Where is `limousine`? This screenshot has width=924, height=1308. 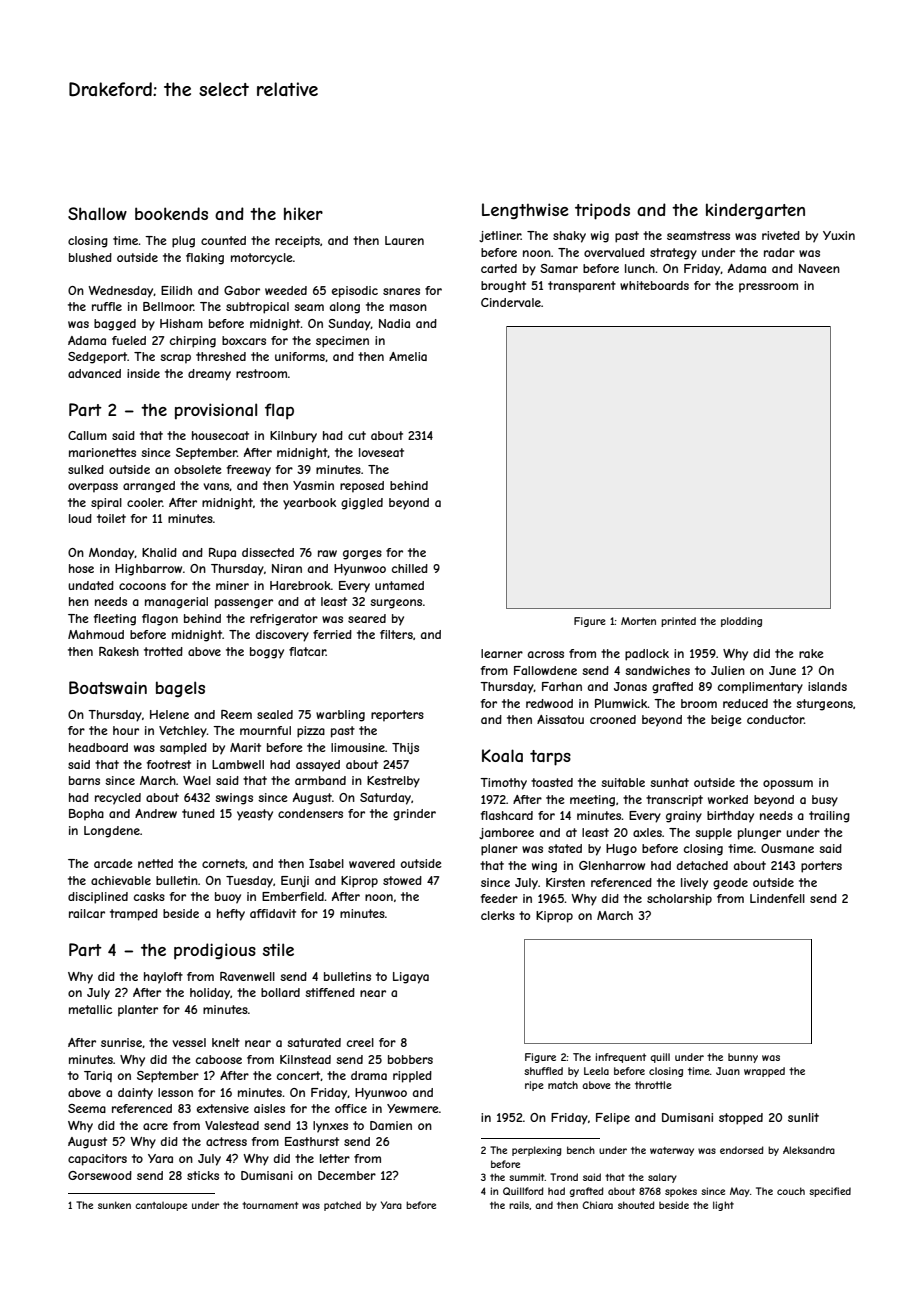
limousine is located at coordinates (358, 747).
